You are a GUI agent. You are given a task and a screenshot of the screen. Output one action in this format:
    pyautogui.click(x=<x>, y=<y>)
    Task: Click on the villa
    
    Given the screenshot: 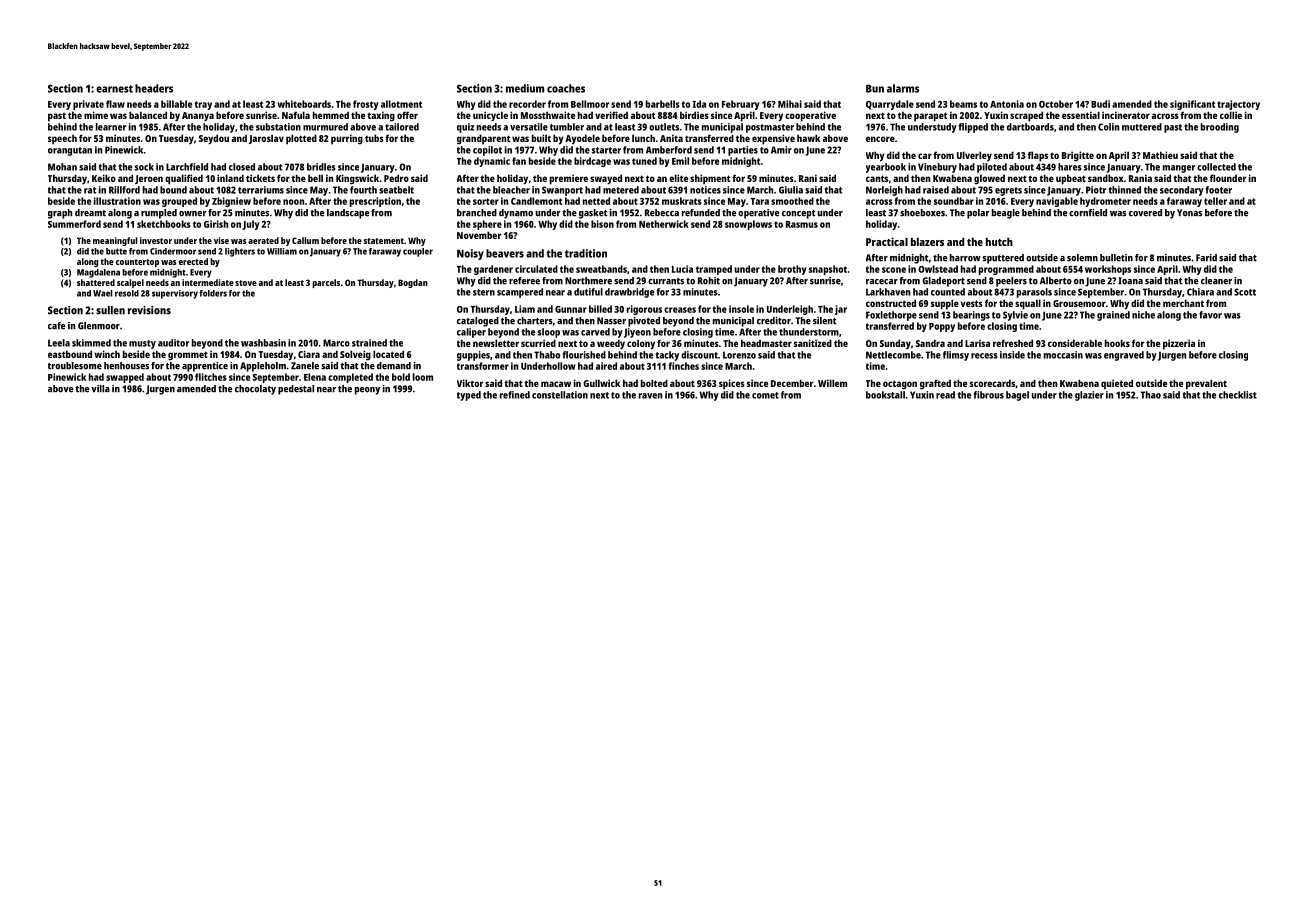 What is the action you would take?
    pyautogui.click(x=100, y=389)
